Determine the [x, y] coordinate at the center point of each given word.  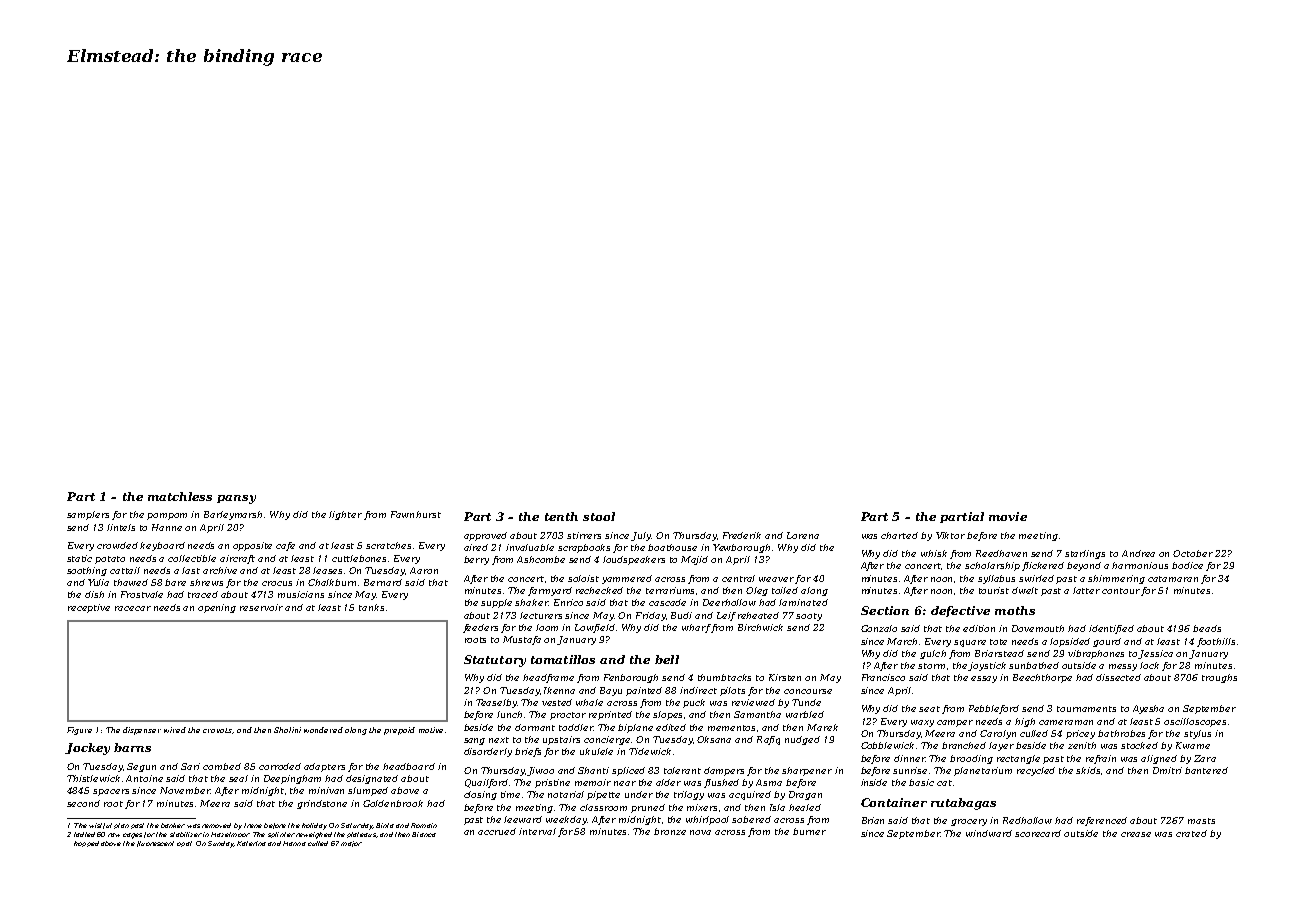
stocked [1139, 745]
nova [700, 832]
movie [1008, 516]
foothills [1216, 642]
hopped [86, 844]
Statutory [495, 661]
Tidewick [650, 751]
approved [485, 536]
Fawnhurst [416, 514]
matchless [180, 496]
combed [222, 766]
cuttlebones [359, 558]
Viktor [950, 535]
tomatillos [563, 659]
